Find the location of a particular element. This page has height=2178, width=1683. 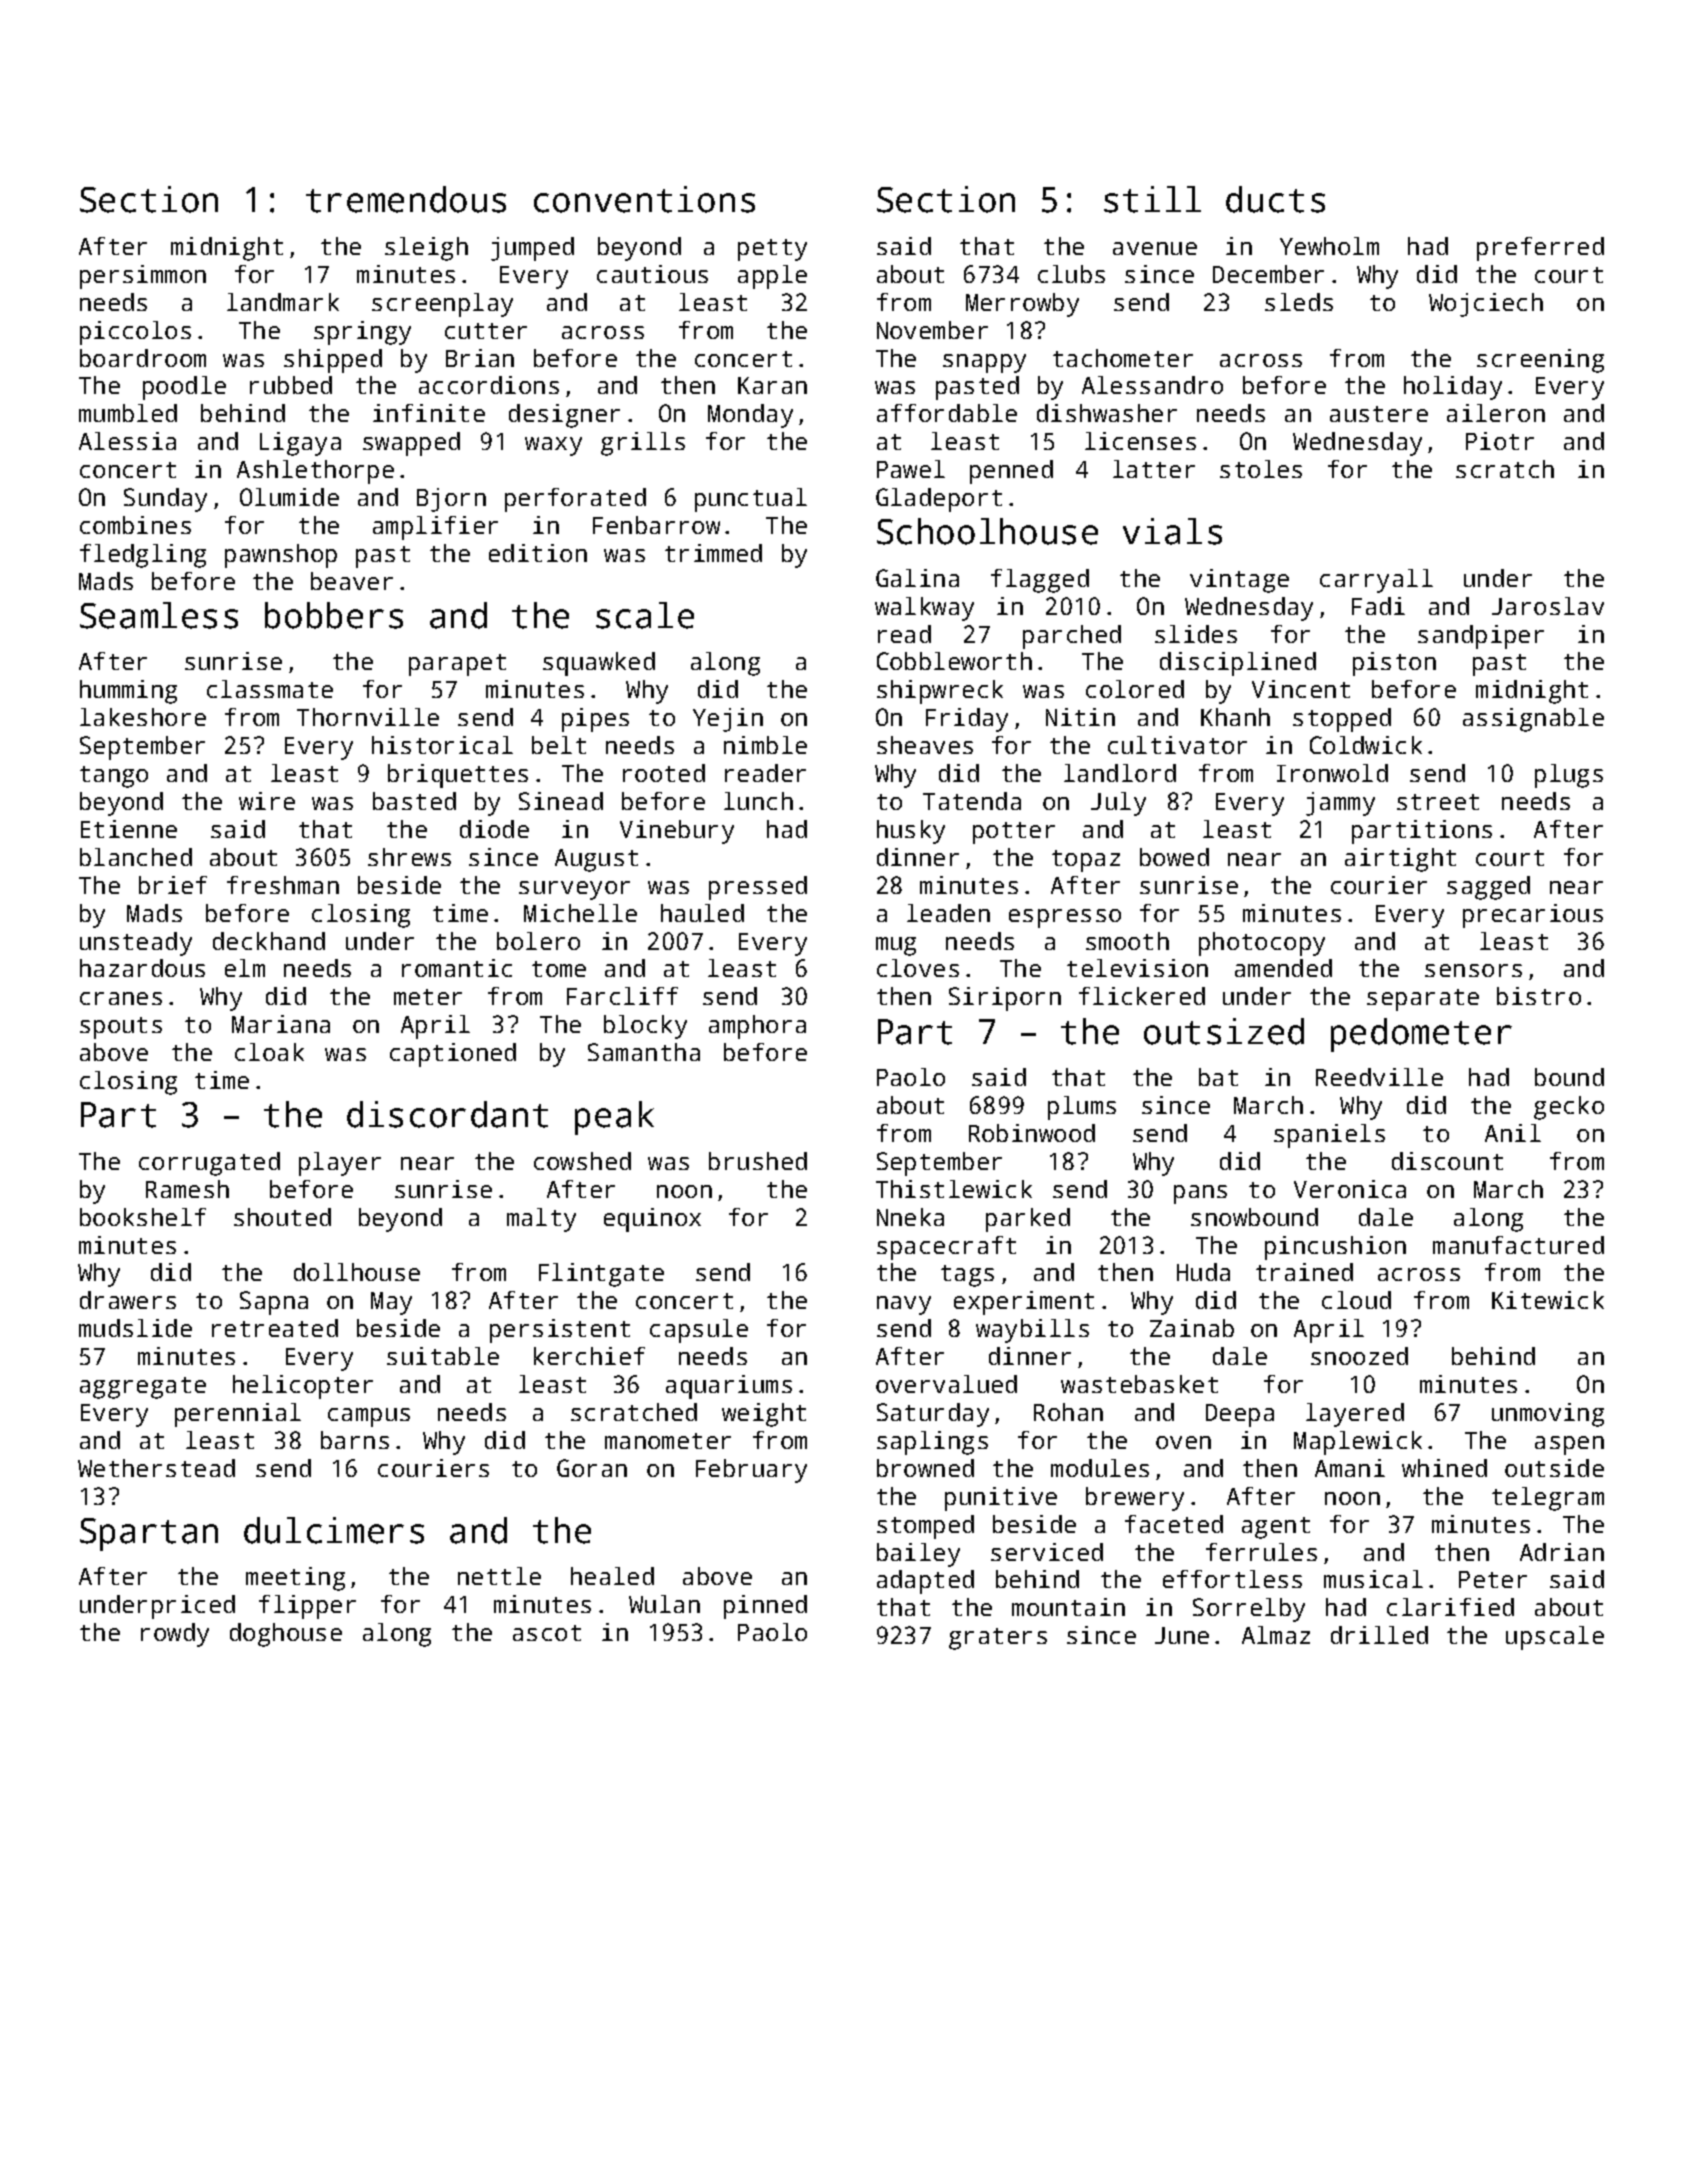

dishwasher is located at coordinates (1107, 413).
